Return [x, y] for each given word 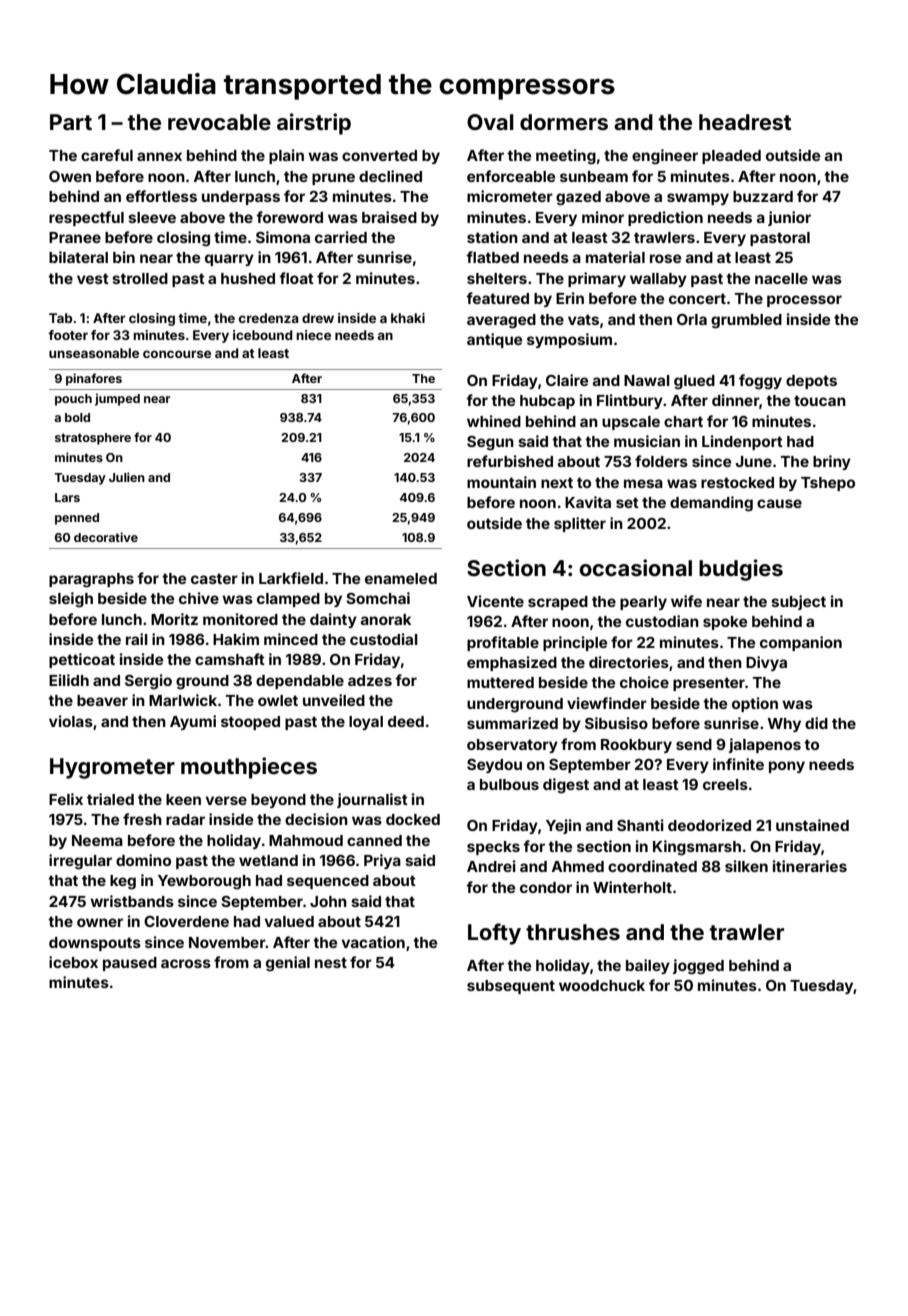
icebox [73, 962]
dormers [564, 122]
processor [804, 301]
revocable [219, 122]
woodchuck [602, 985]
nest [331, 962]
